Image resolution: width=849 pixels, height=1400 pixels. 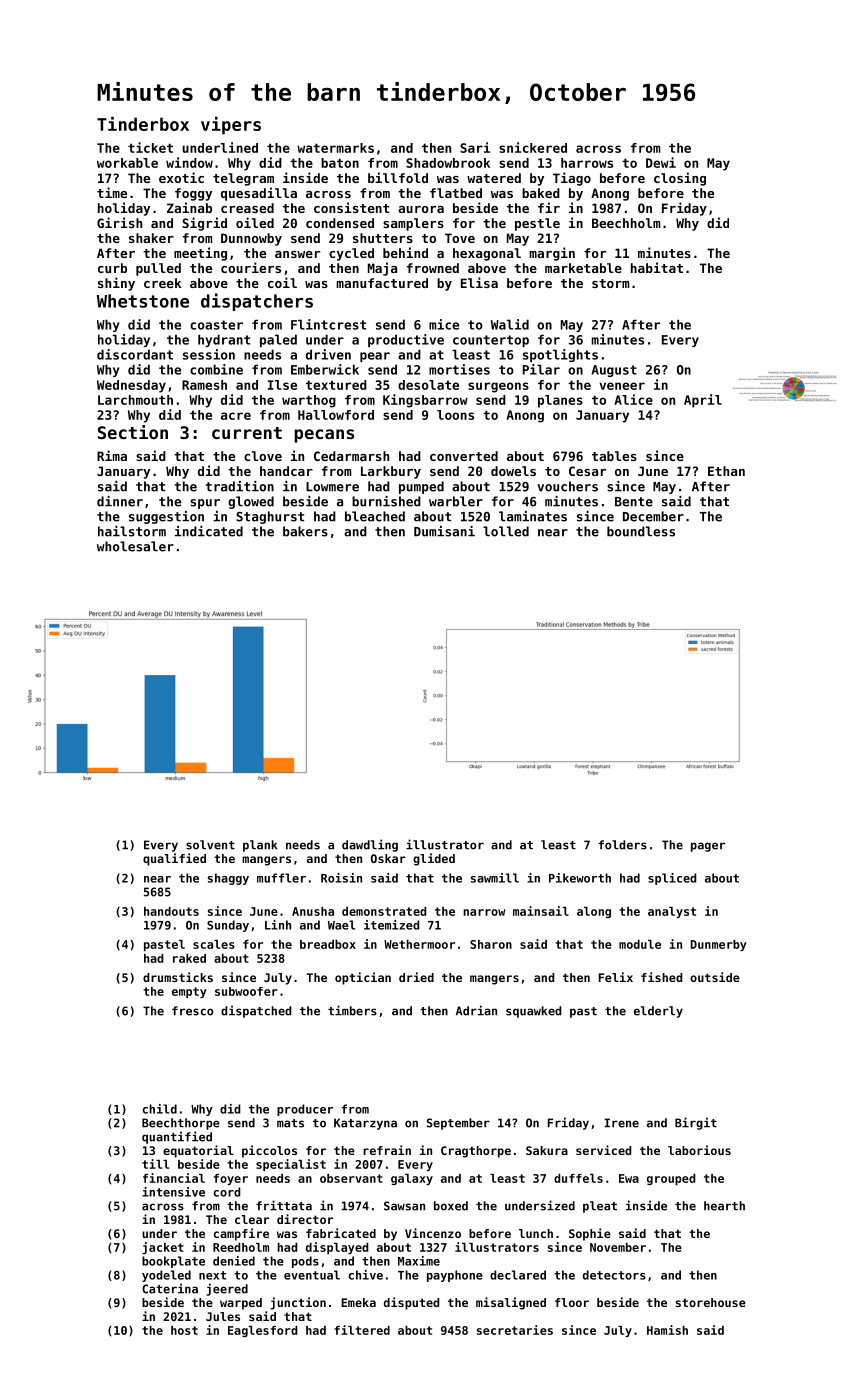 I want to click on Dunmerby, so click(x=719, y=945).
